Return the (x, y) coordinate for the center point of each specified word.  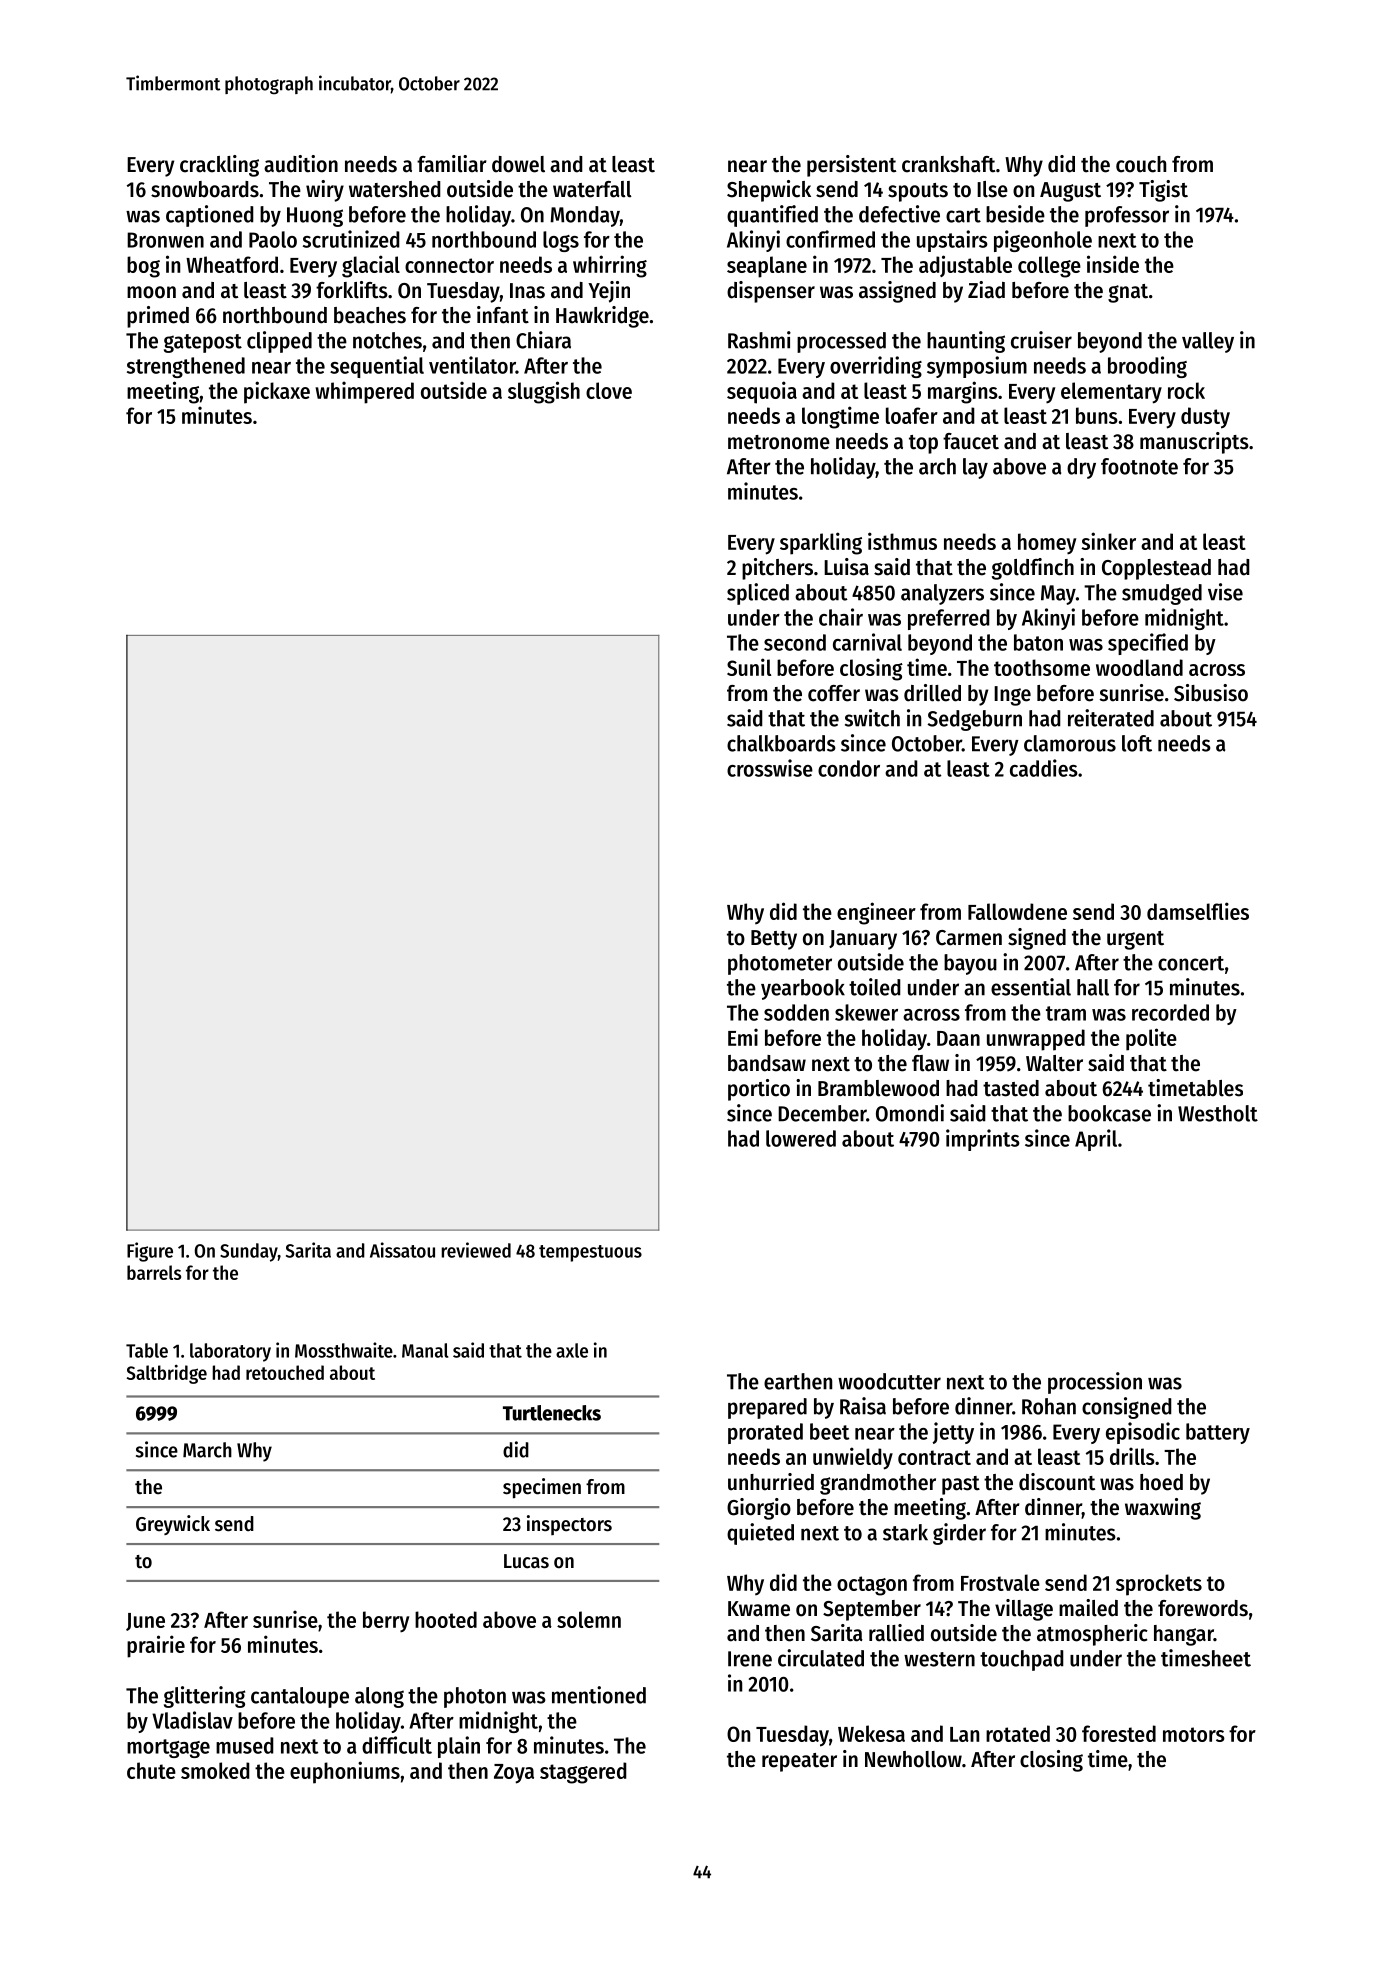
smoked (215, 1770)
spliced (758, 594)
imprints (983, 1140)
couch (1141, 164)
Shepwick (769, 191)
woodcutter (889, 1381)
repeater (799, 1762)
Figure (150, 1252)
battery (1218, 1433)
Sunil (749, 667)
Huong (315, 217)
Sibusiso (1211, 693)
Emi (743, 1037)
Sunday (249, 1252)
